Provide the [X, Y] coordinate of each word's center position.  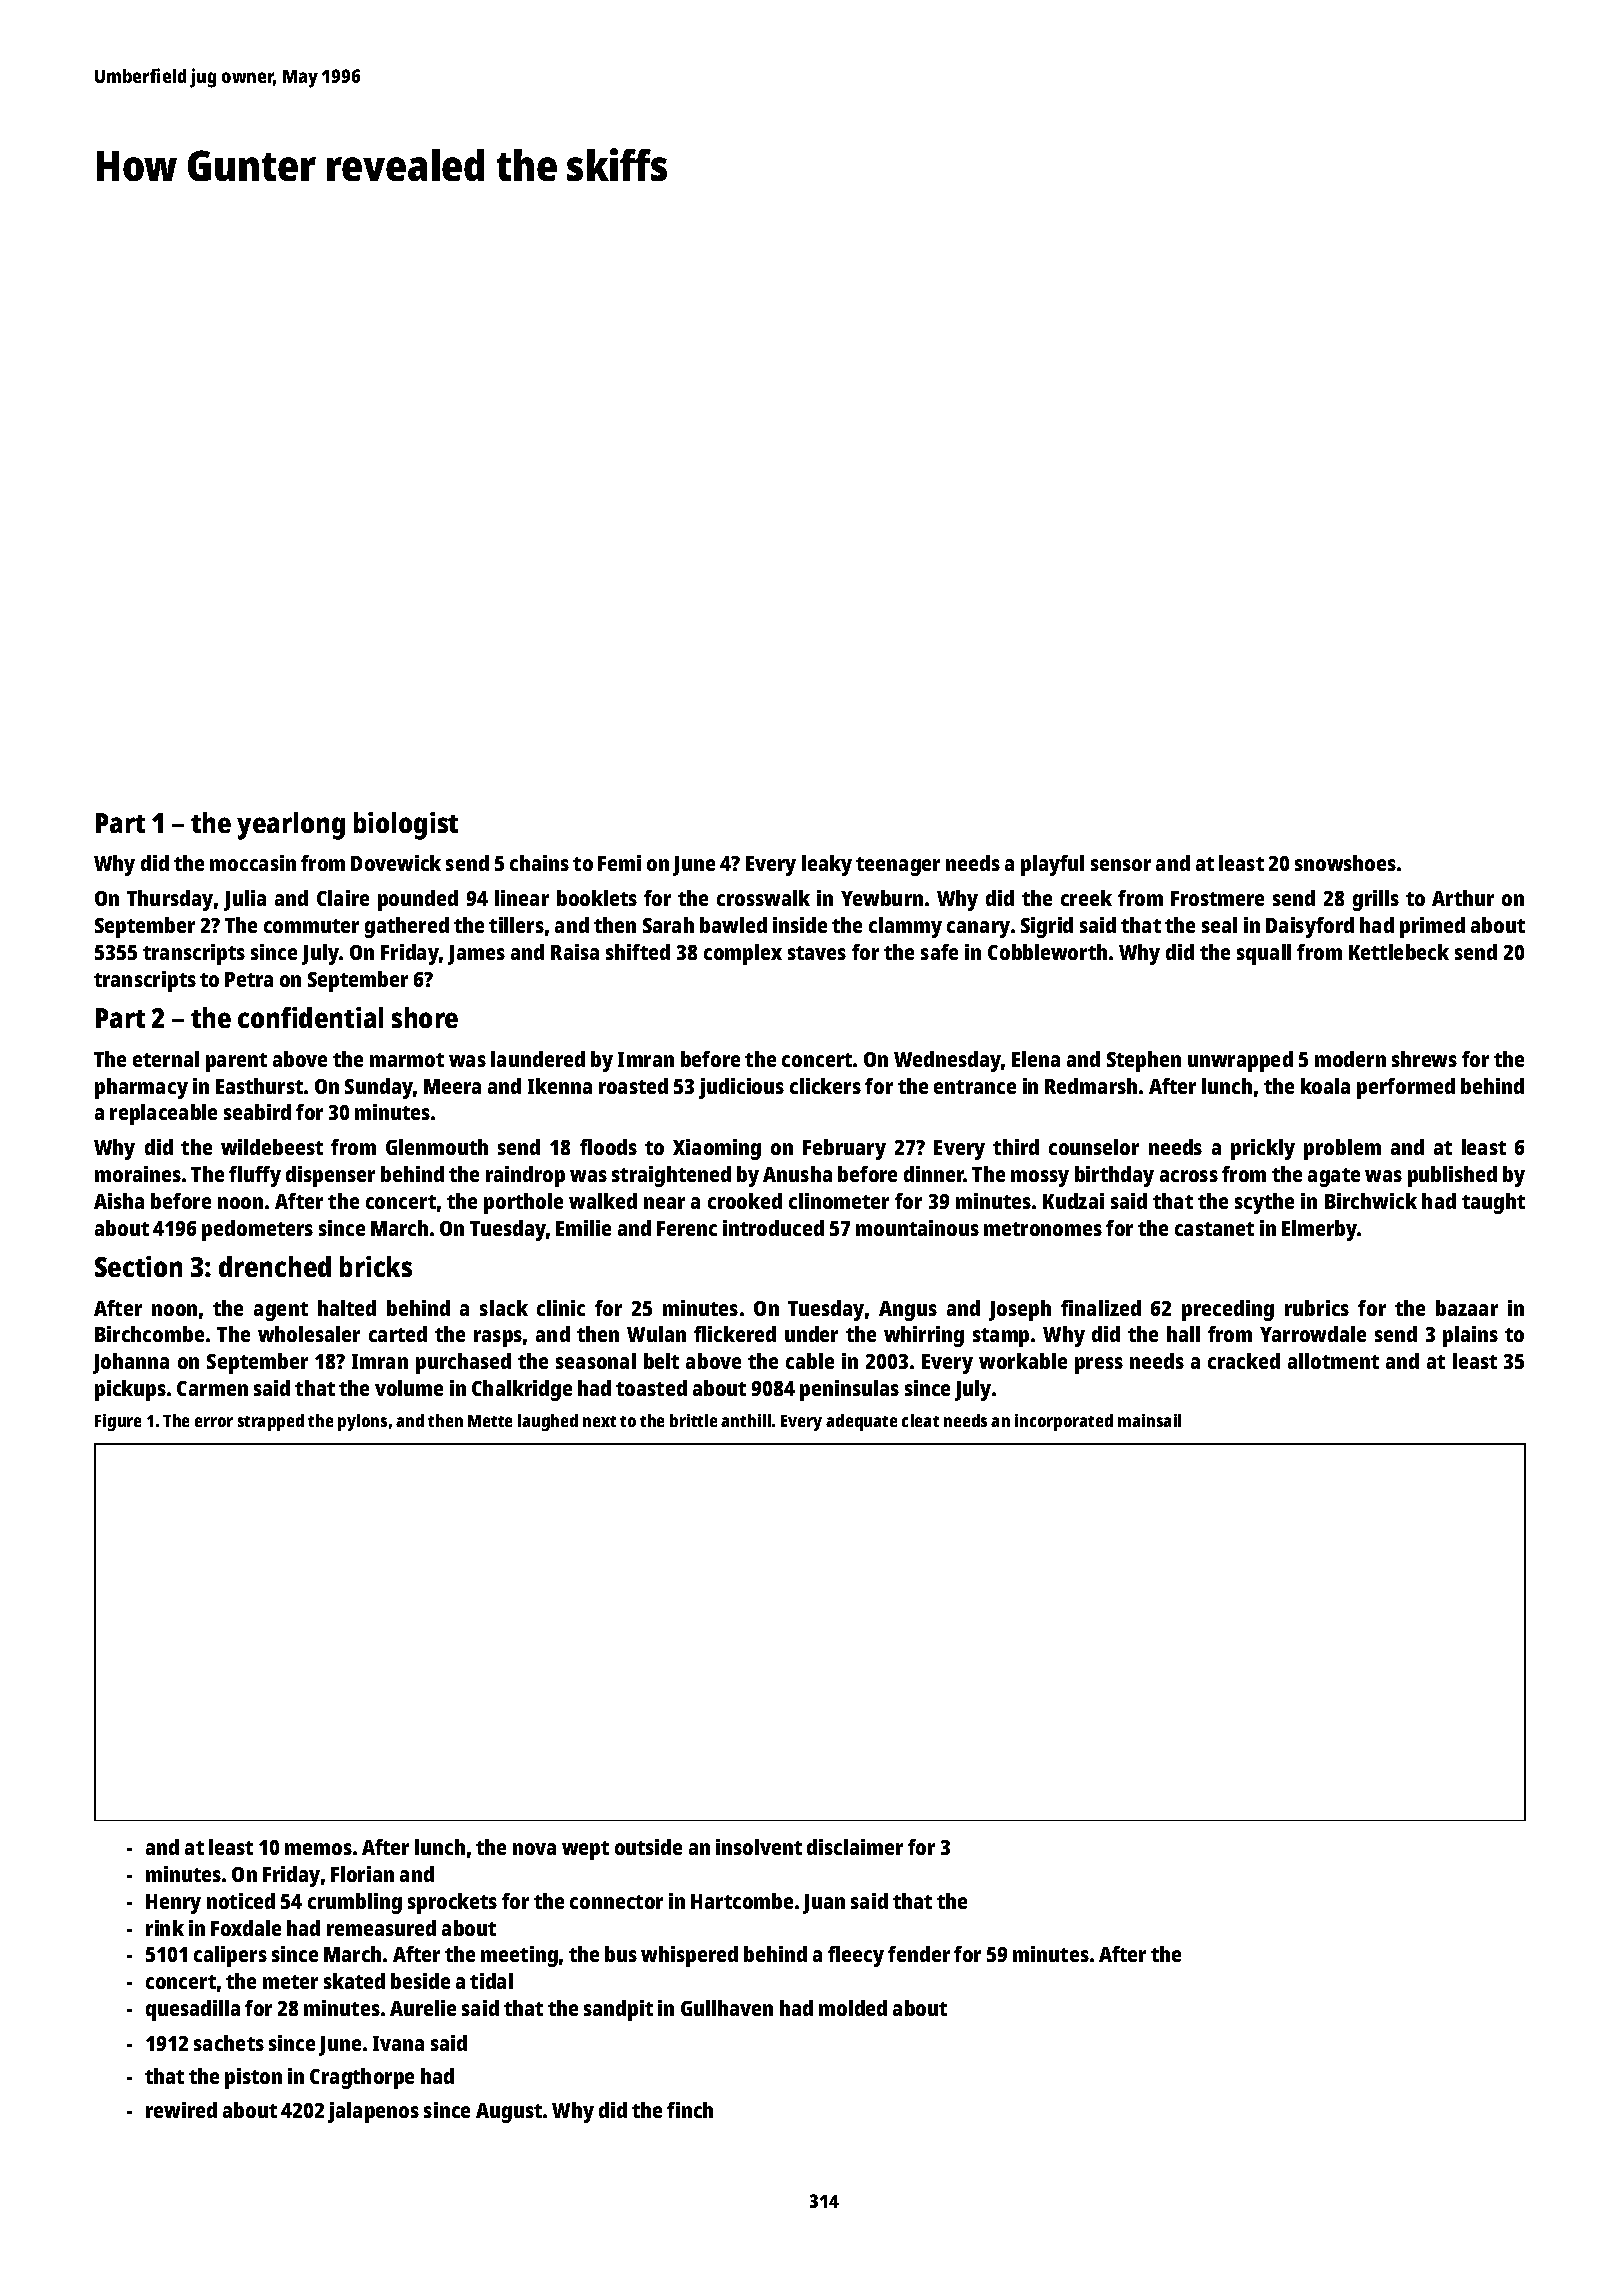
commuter [311, 926]
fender [919, 1954]
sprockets [452, 1903]
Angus [908, 1311]
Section [138, 1266]
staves [817, 953]
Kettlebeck [1399, 952]
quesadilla [193, 2010]
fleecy [856, 1956]
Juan [824, 1904]
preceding [1228, 1310]
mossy [1040, 1178]
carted [398, 1334]
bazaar [1467, 1308]
